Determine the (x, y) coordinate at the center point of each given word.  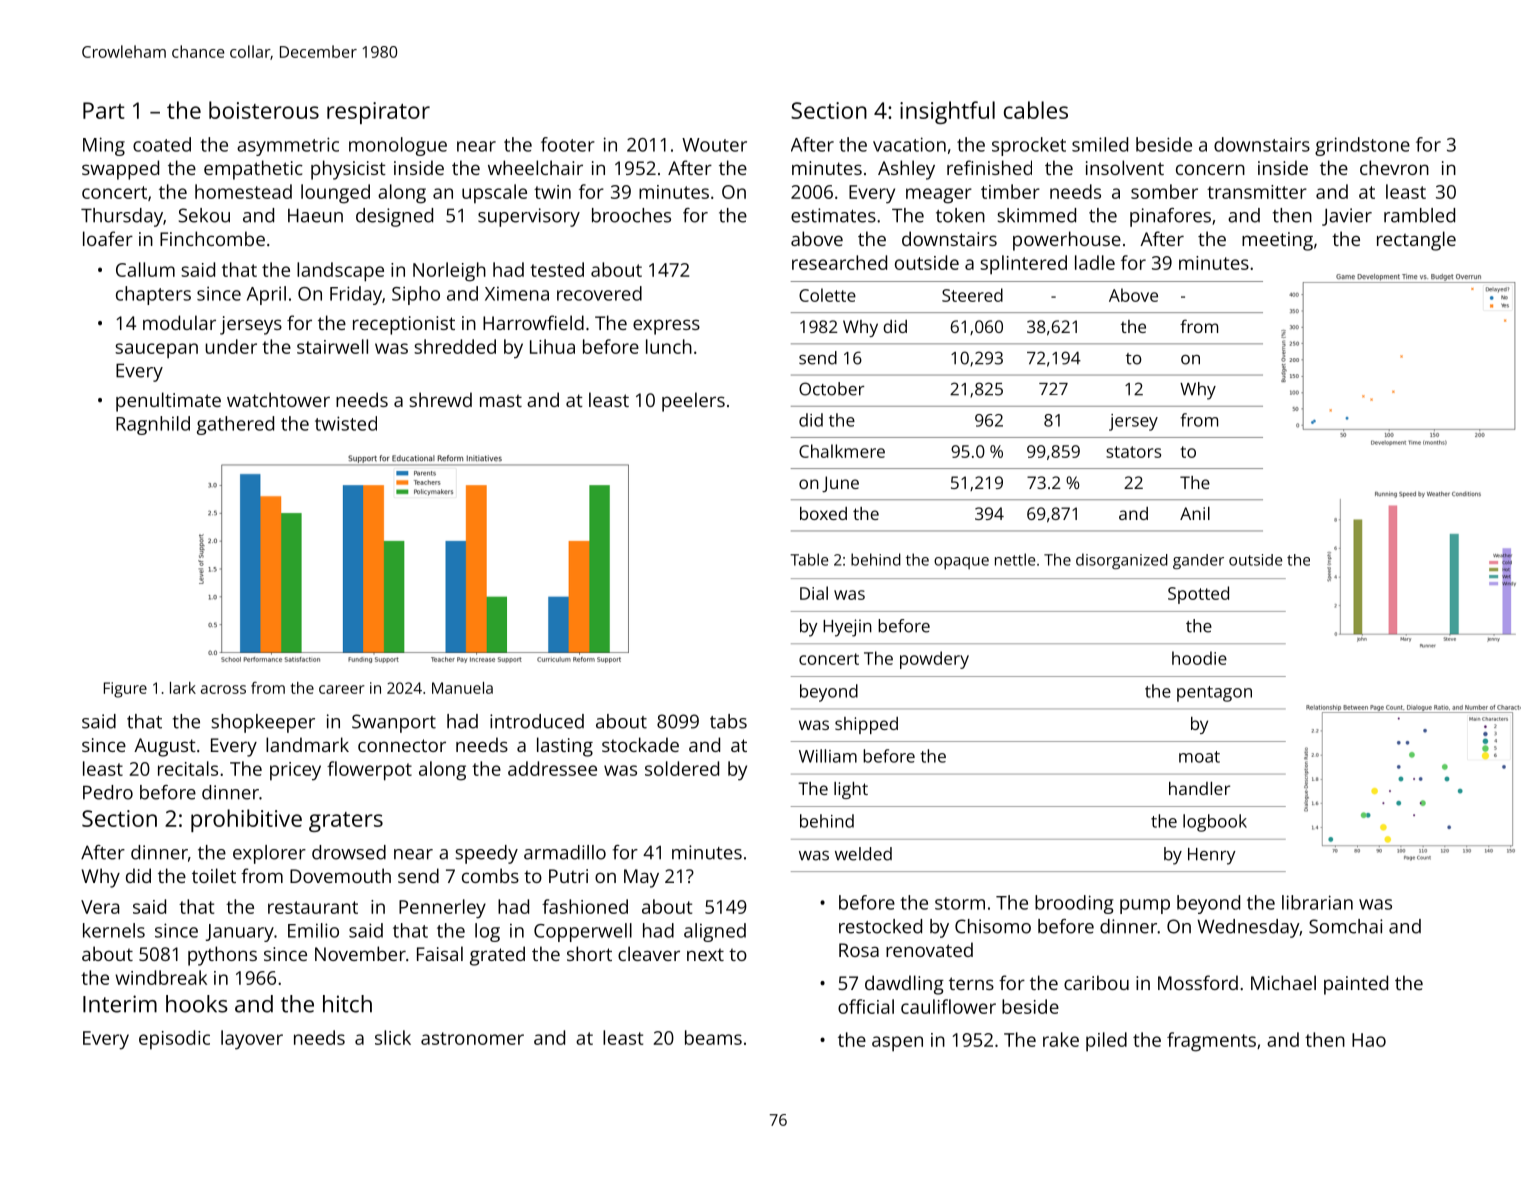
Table (809, 559)
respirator (378, 113)
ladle (1095, 262)
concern (1210, 169)
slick (393, 1037)
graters (346, 822)
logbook (1215, 823)
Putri (568, 876)
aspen (897, 1044)
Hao (1369, 1040)
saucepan (156, 351)
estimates (833, 215)
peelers (693, 402)
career (342, 689)
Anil (1195, 513)
